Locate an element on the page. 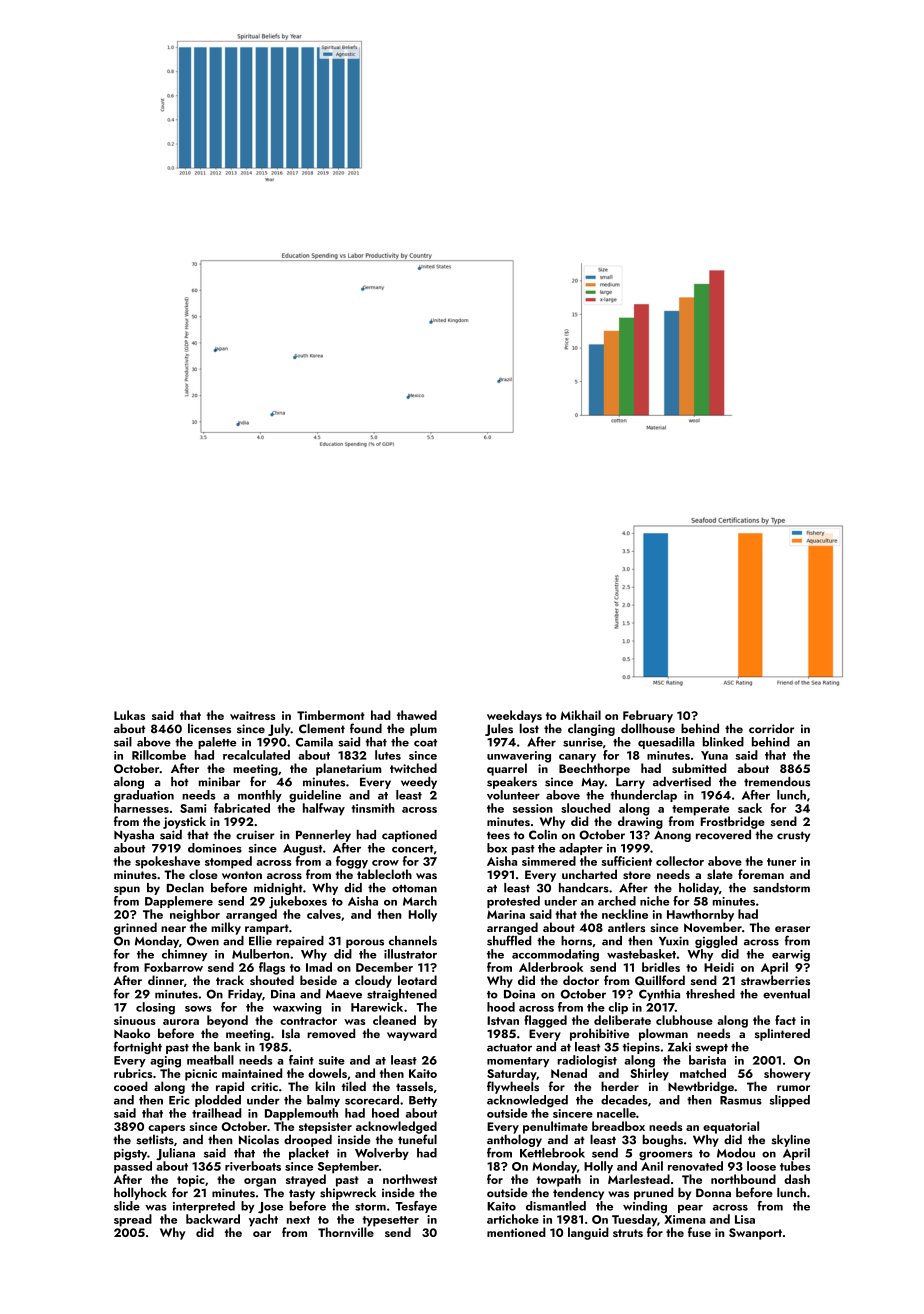  antlers is located at coordinates (626, 927).
